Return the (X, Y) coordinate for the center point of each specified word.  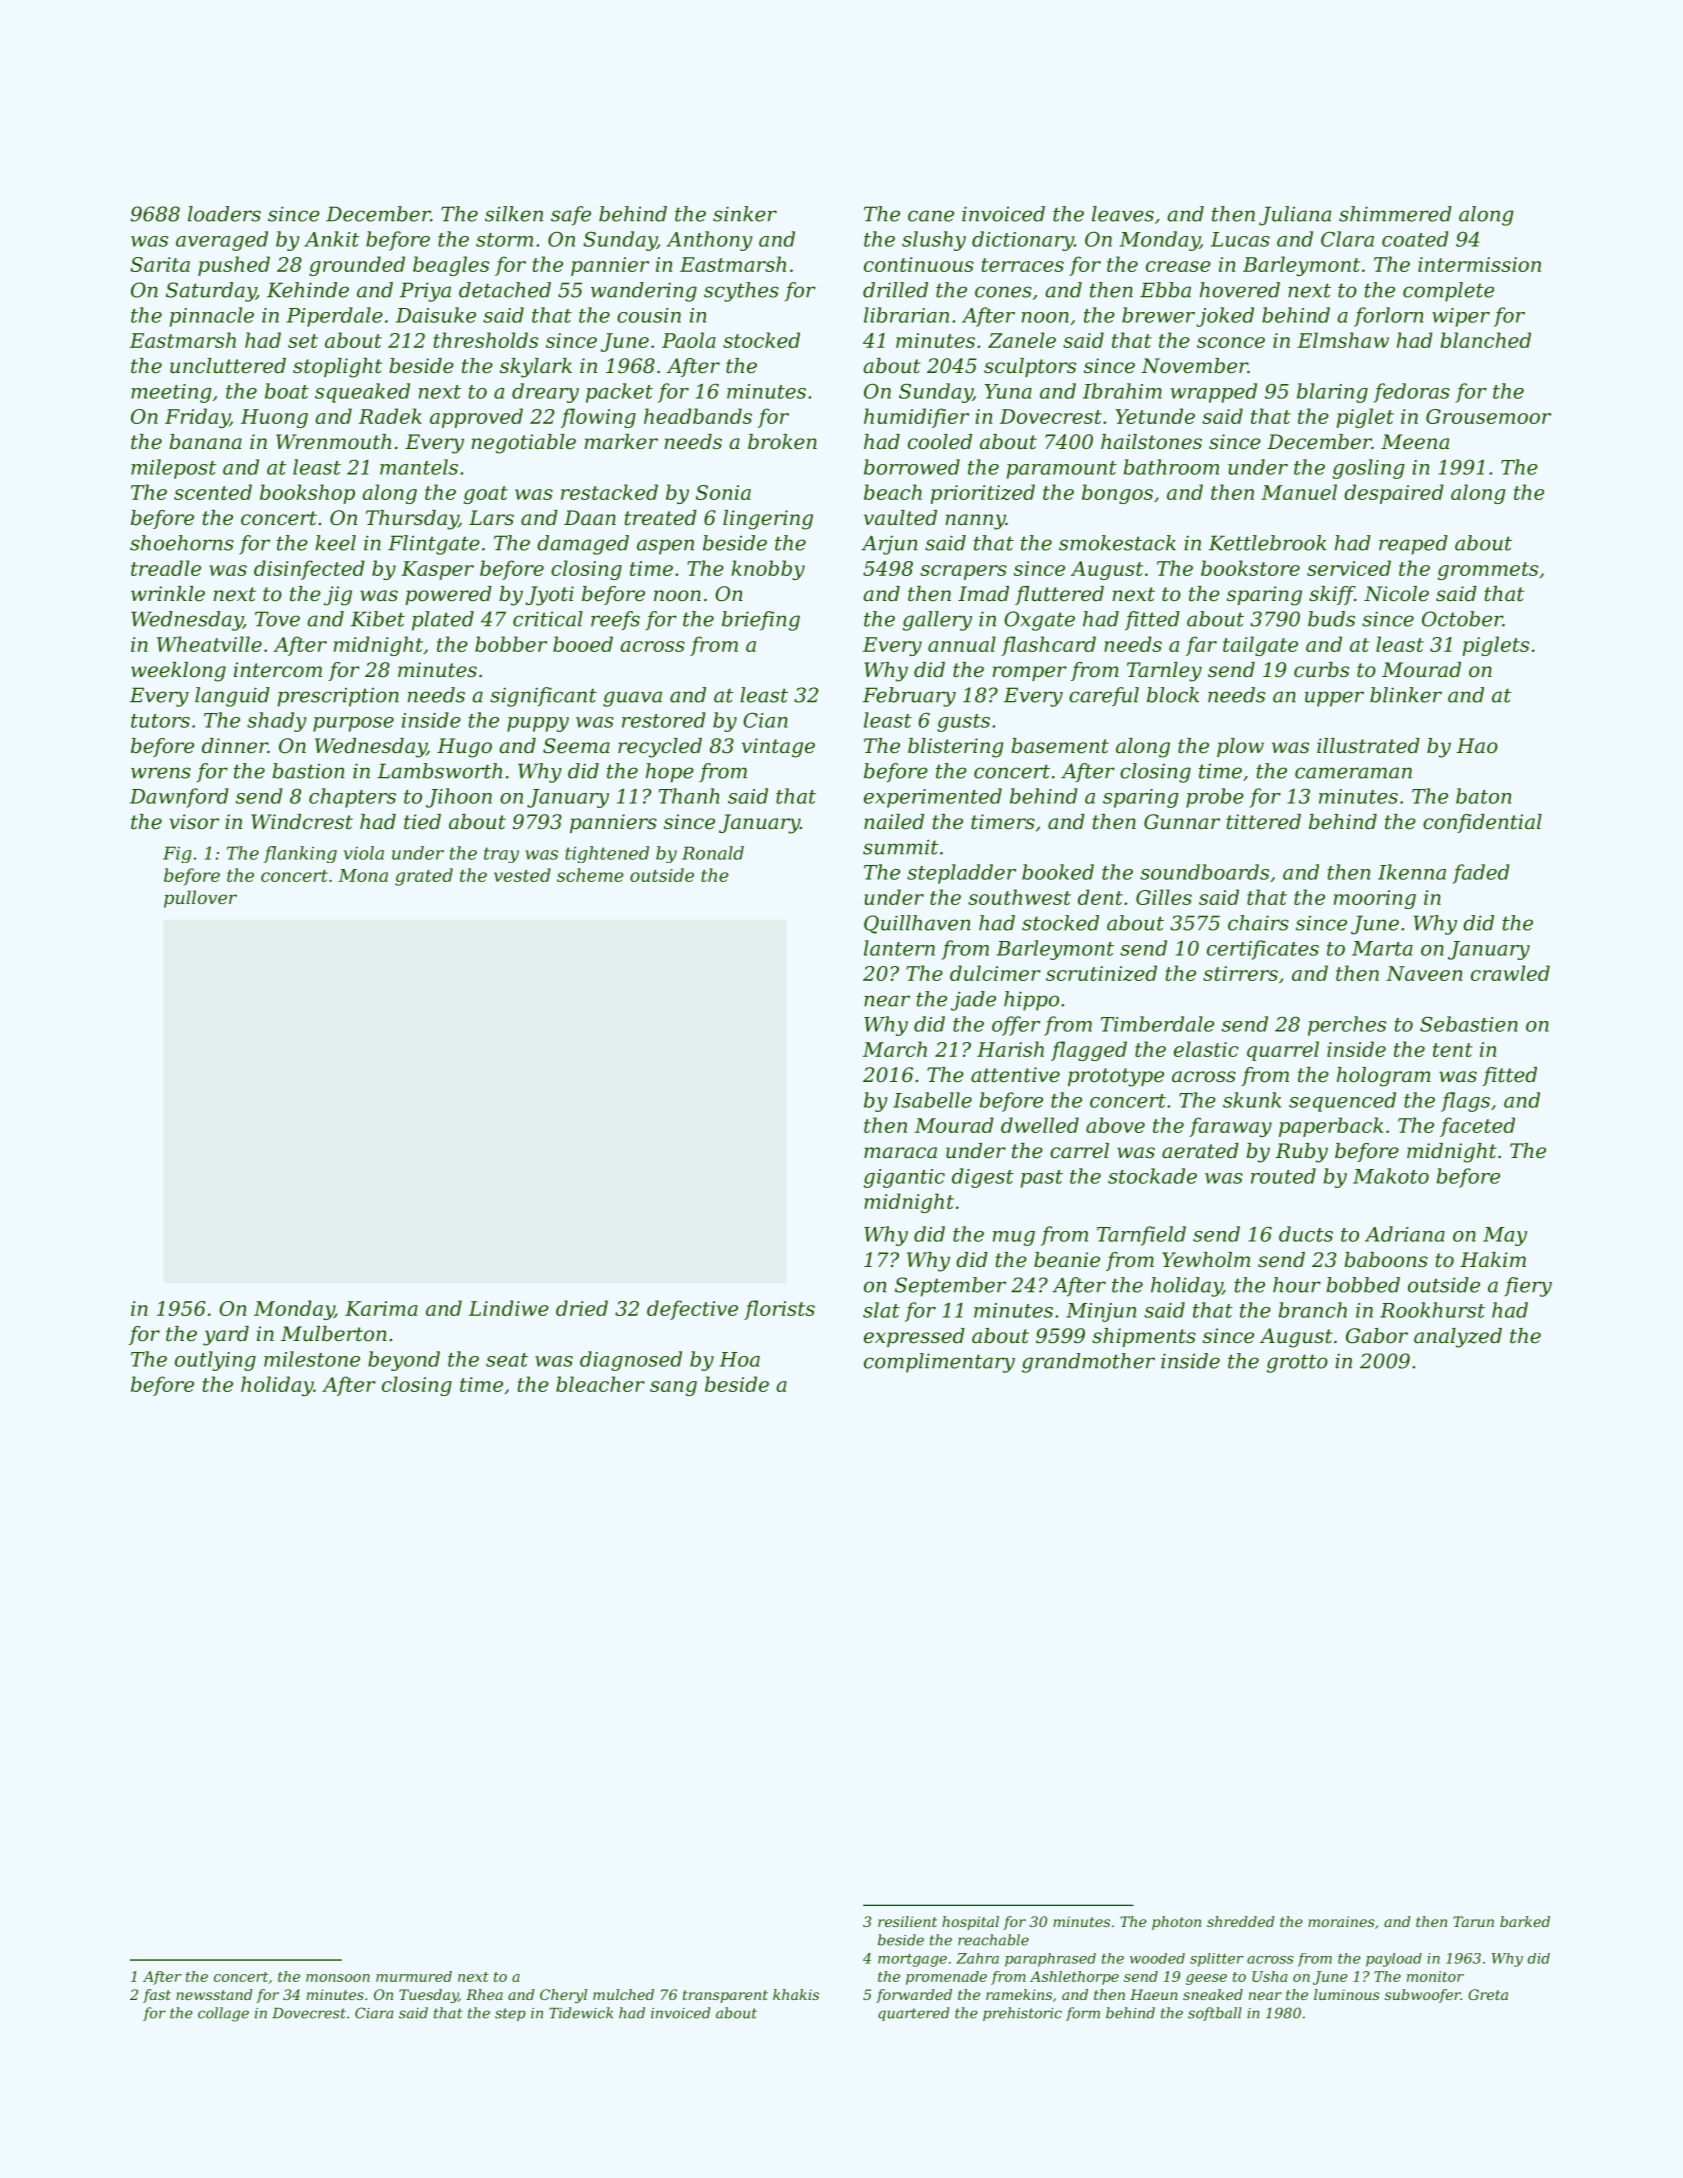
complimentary (939, 1363)
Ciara (374, 2013)
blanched (1486, 340)
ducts (1306, 1234)
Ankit (331, 239)
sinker (745, 214)
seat (507, 1360)
